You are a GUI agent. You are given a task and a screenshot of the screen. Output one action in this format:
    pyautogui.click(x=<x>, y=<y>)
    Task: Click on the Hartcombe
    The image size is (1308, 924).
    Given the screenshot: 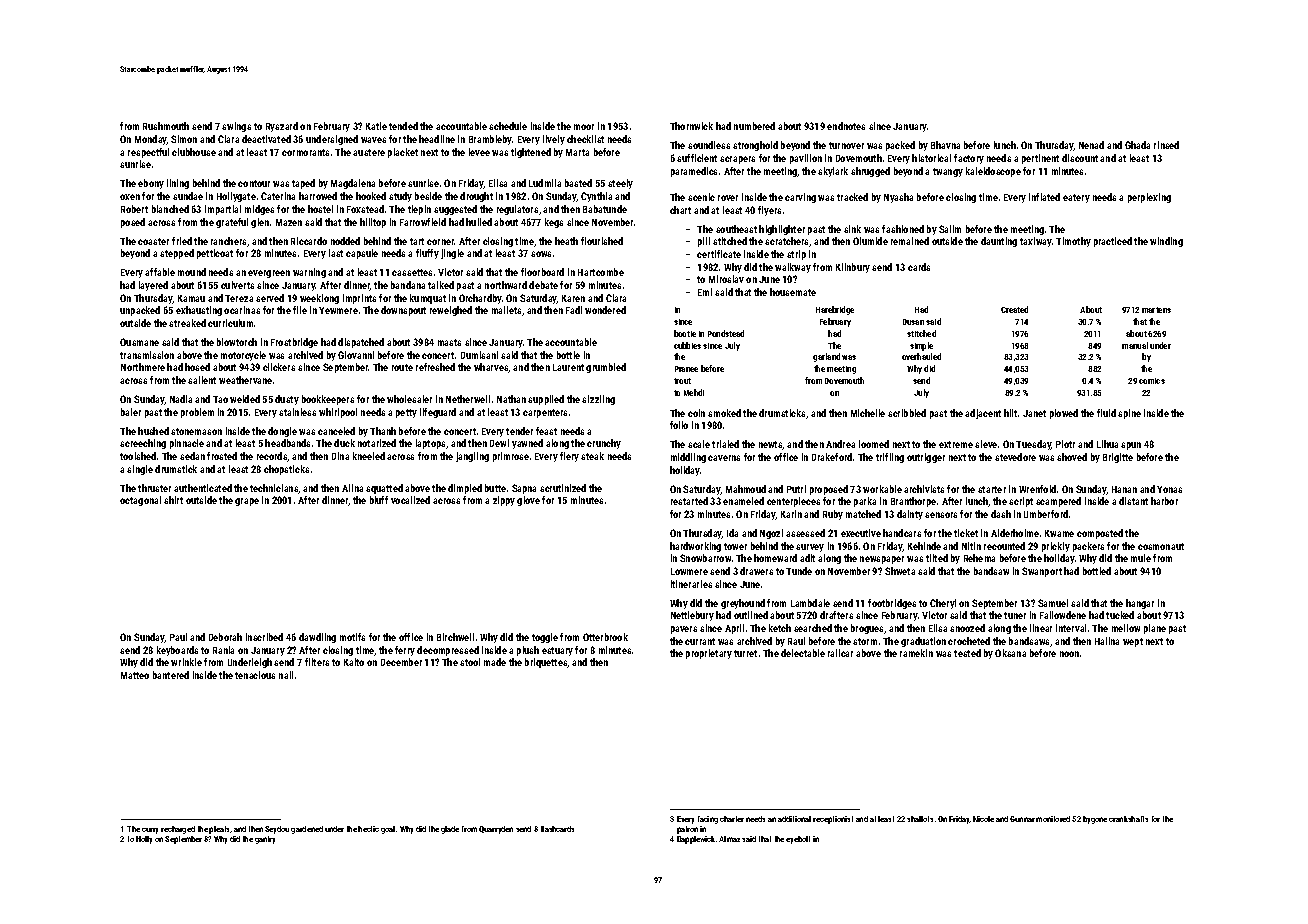 What is the action you would take?
    pyautogui.click(x=601, y=272)
